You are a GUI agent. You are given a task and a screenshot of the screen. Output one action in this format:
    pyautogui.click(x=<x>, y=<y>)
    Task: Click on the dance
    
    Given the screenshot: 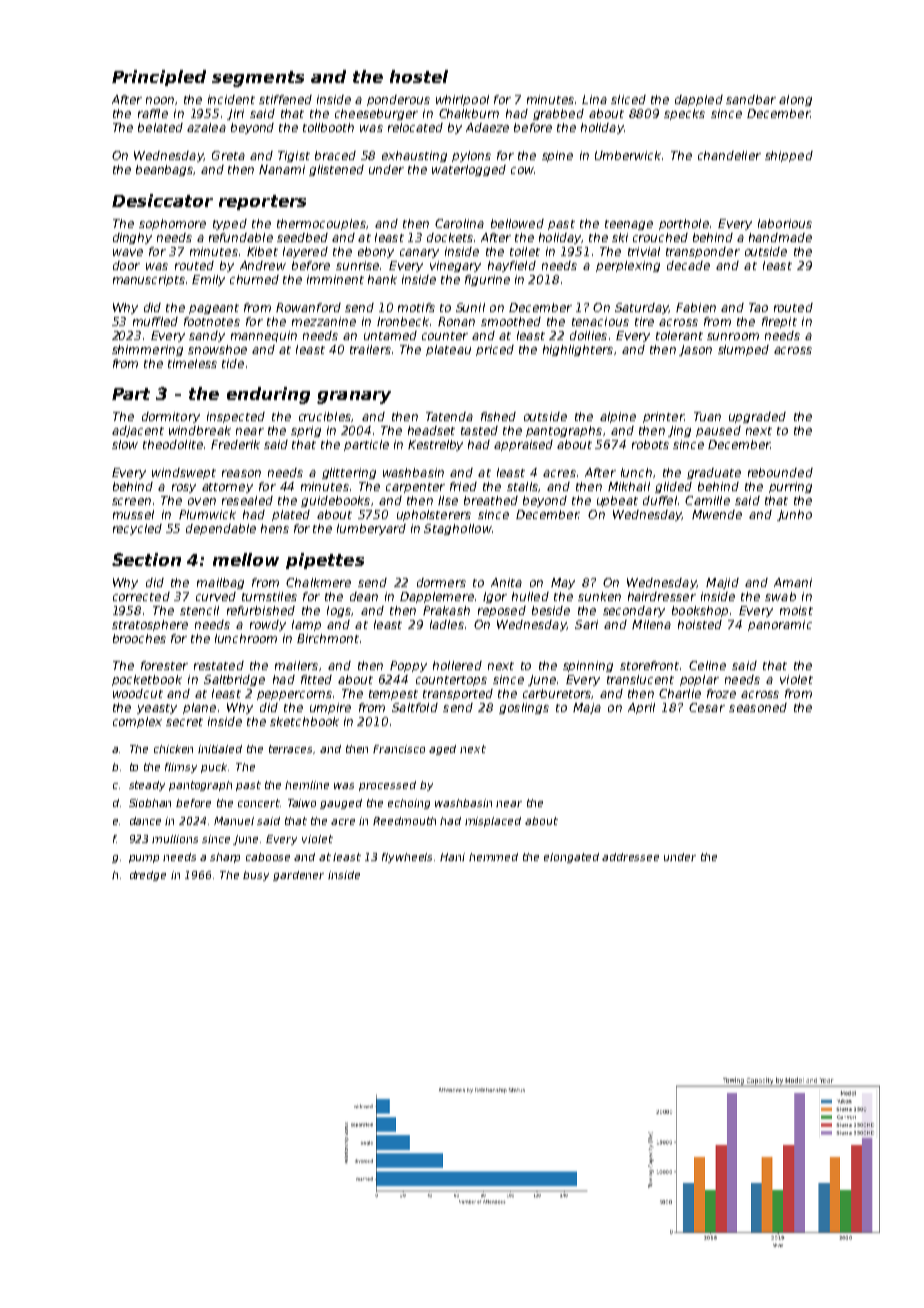 What is the action you would take?
    pyautogui.click(x=145, y=821)
